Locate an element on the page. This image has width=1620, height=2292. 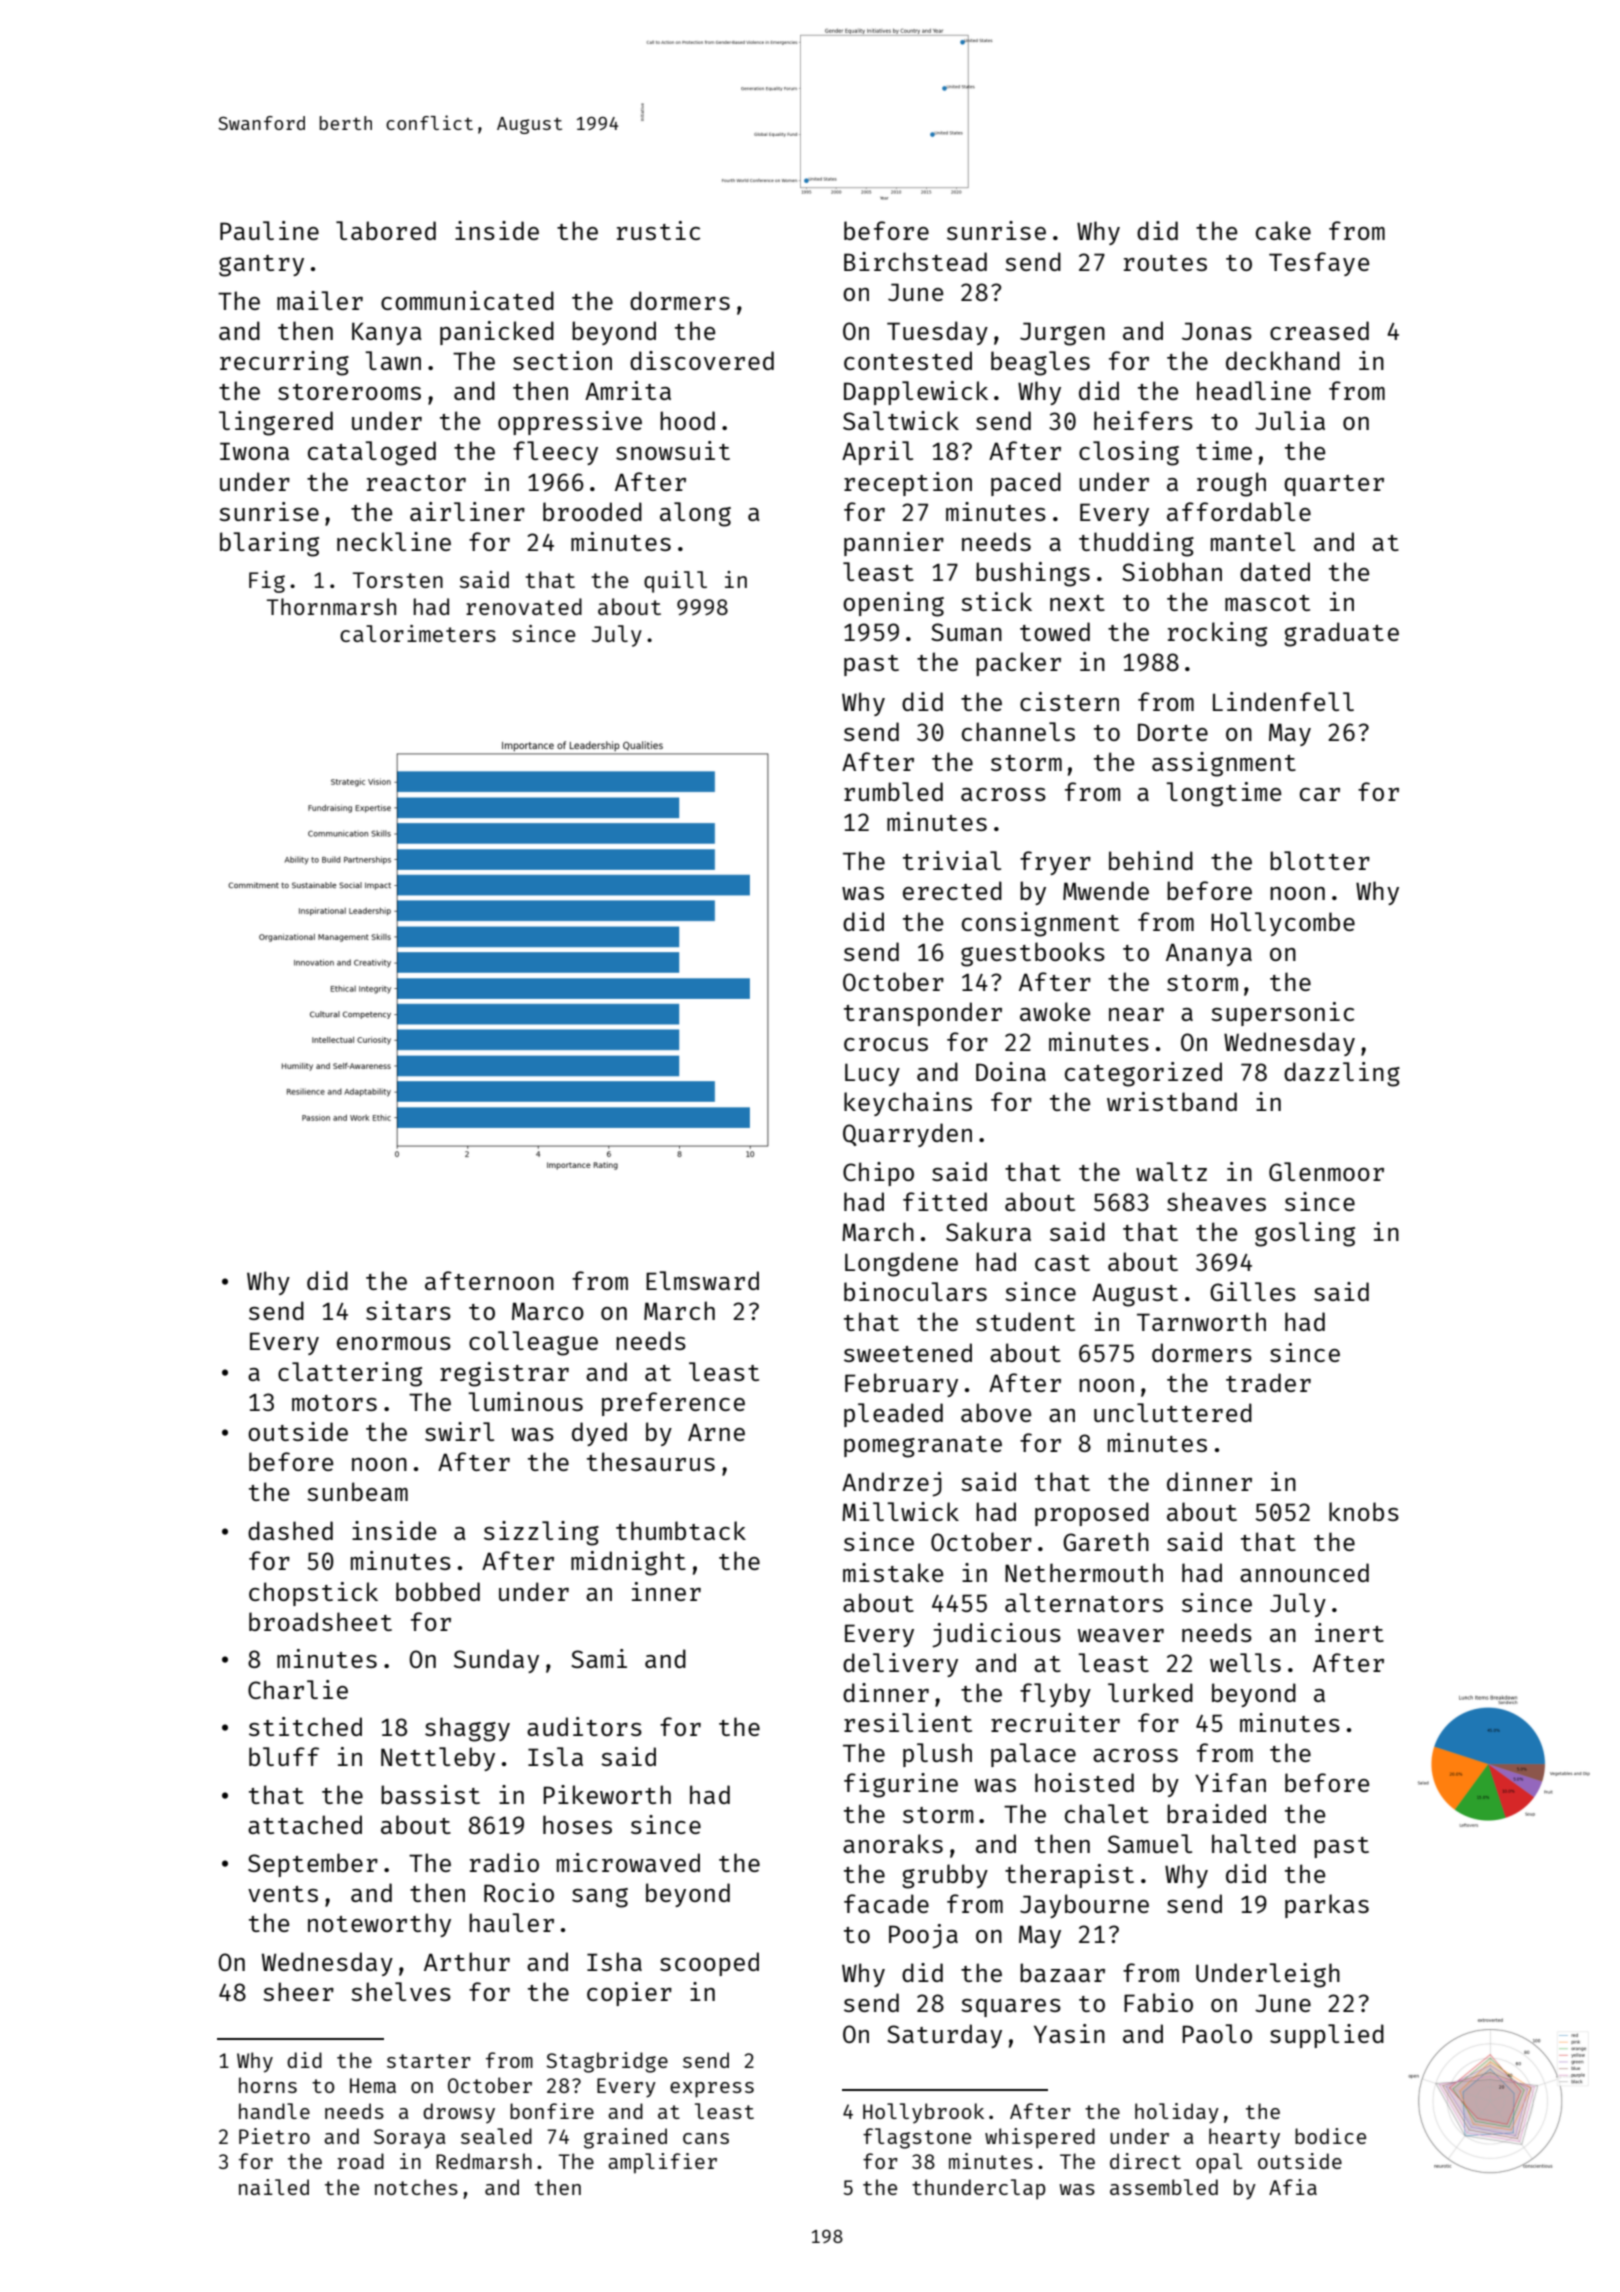
Thornmarsh is located at coordinates (331, 606).
